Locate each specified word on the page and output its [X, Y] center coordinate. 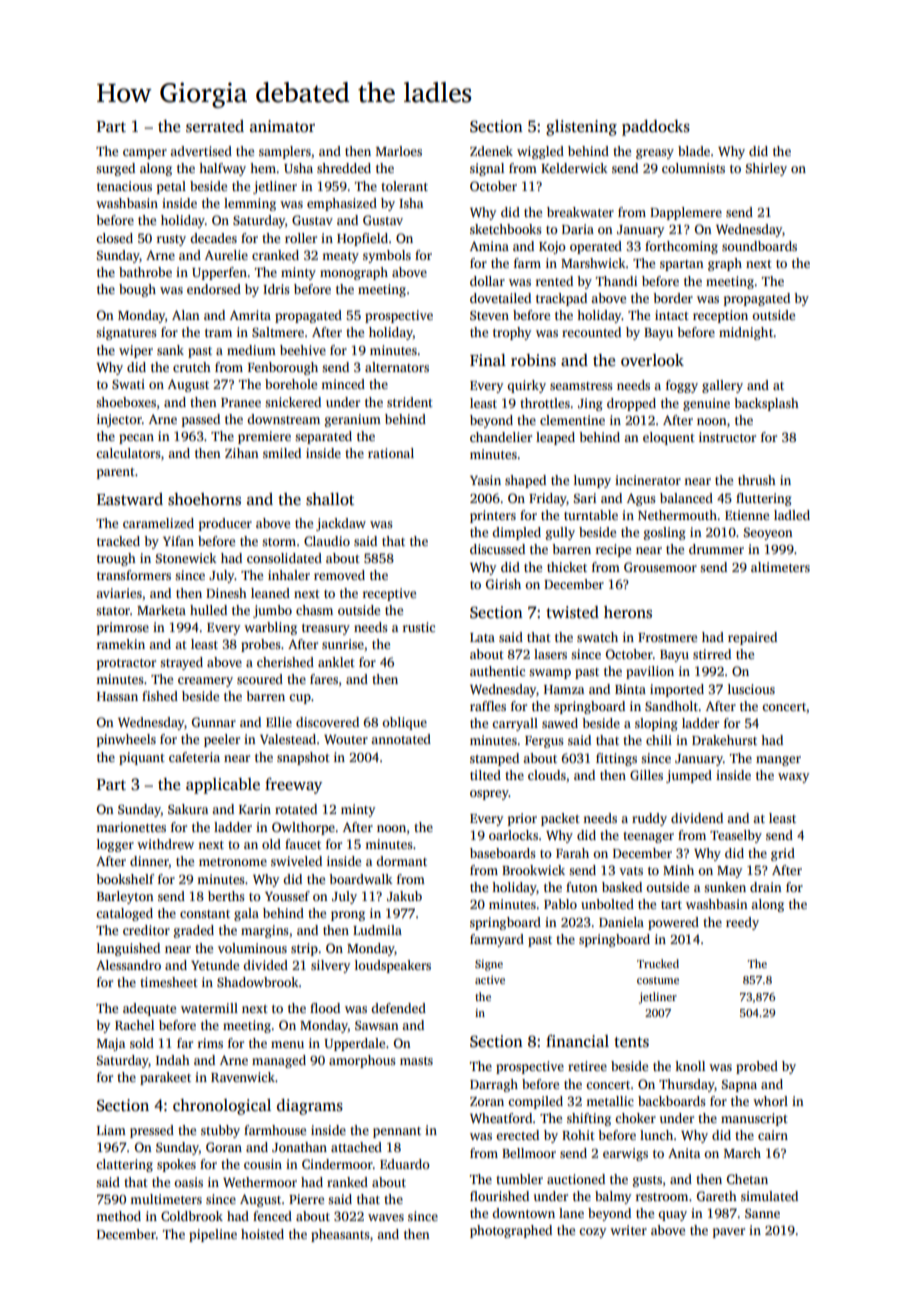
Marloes [399, 151]
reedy [742, 923]
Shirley [766, 169]
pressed [152, 1131]
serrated [215, 126]
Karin [255, 809]
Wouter [346, 739]
